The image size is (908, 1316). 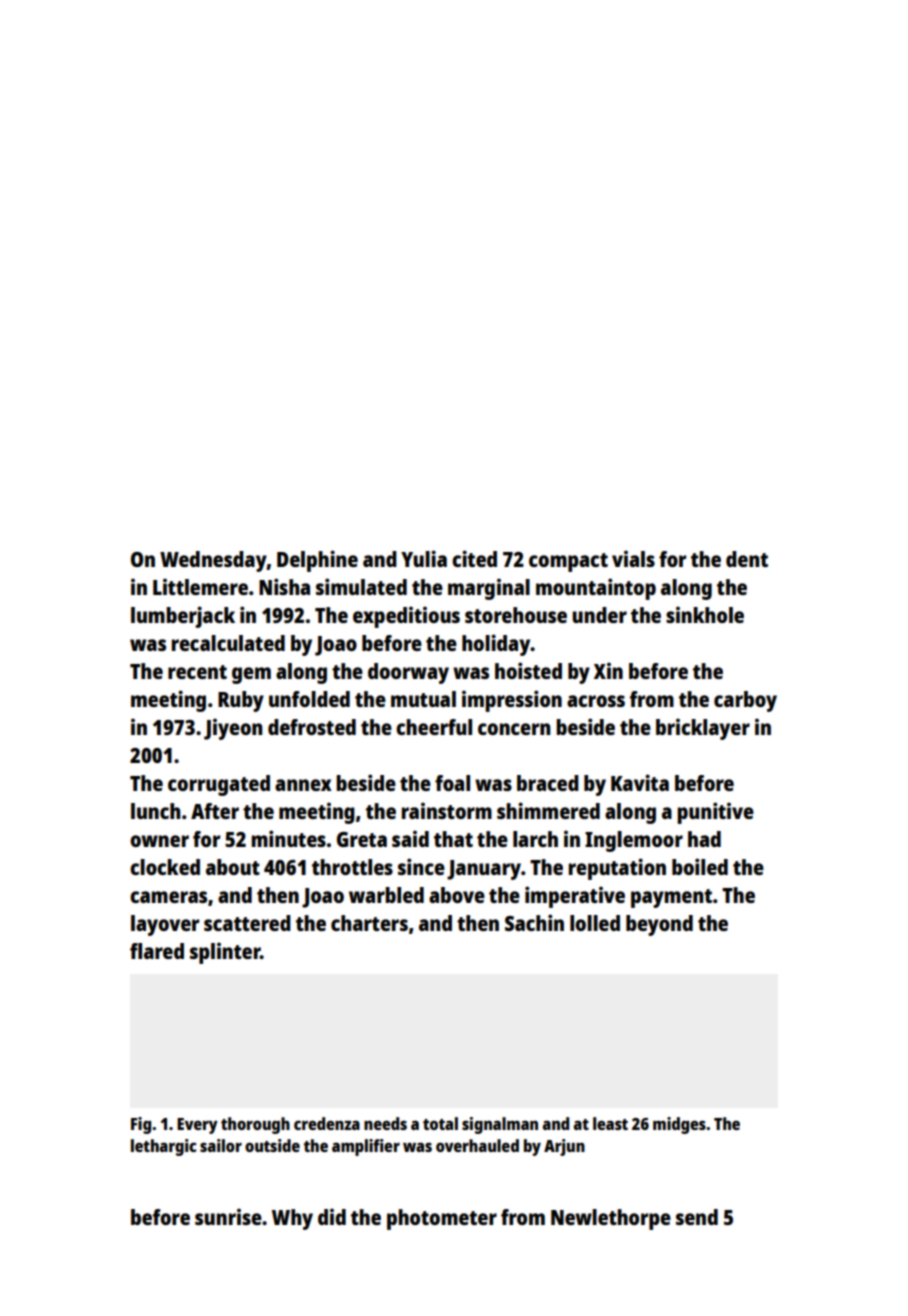 What do you see at coordinates (362, 839) in the screenshot?
I see `Greta` at bounding box center [362, 839].
